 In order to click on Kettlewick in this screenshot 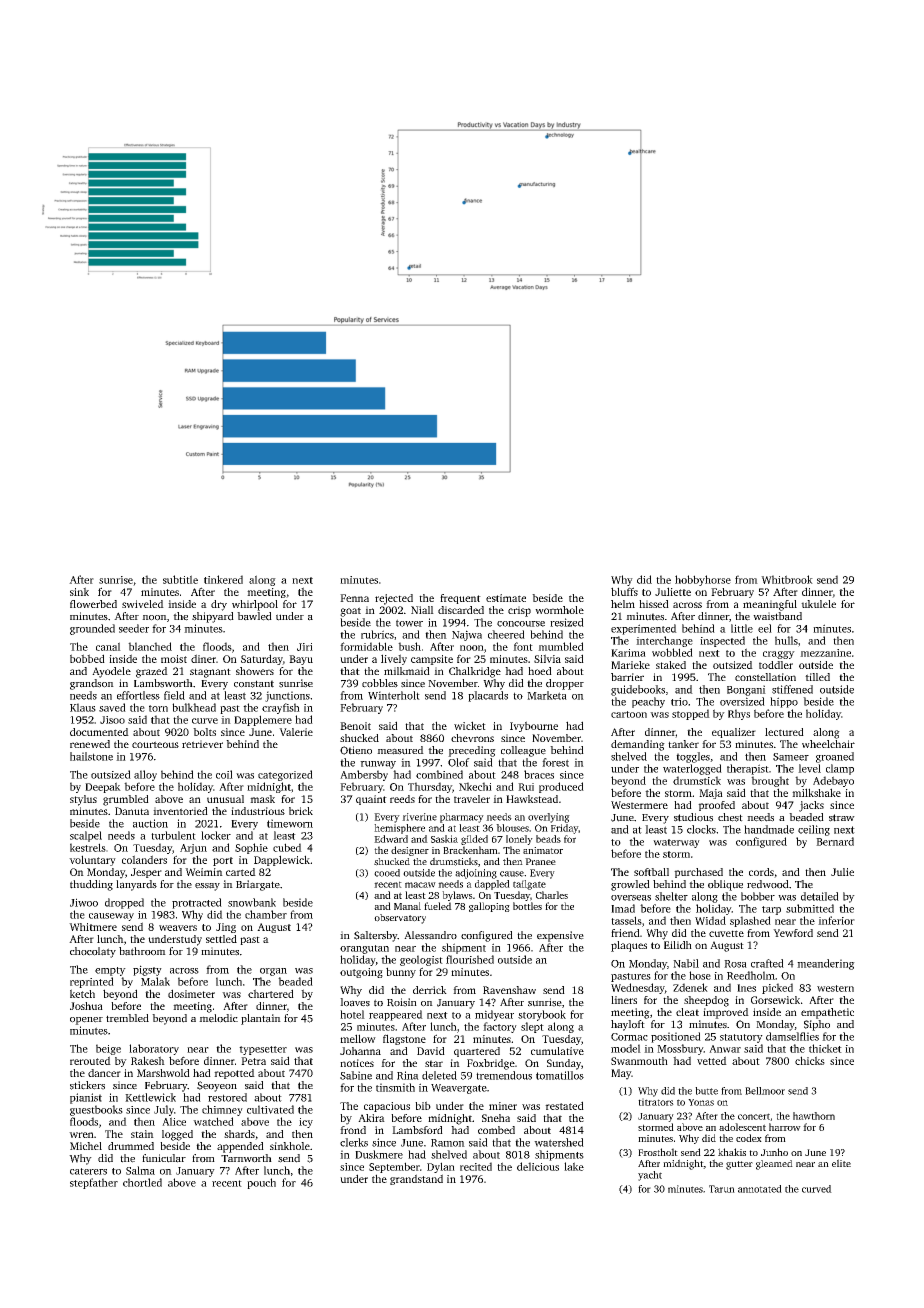, I will do `click(150, 1097)`.
